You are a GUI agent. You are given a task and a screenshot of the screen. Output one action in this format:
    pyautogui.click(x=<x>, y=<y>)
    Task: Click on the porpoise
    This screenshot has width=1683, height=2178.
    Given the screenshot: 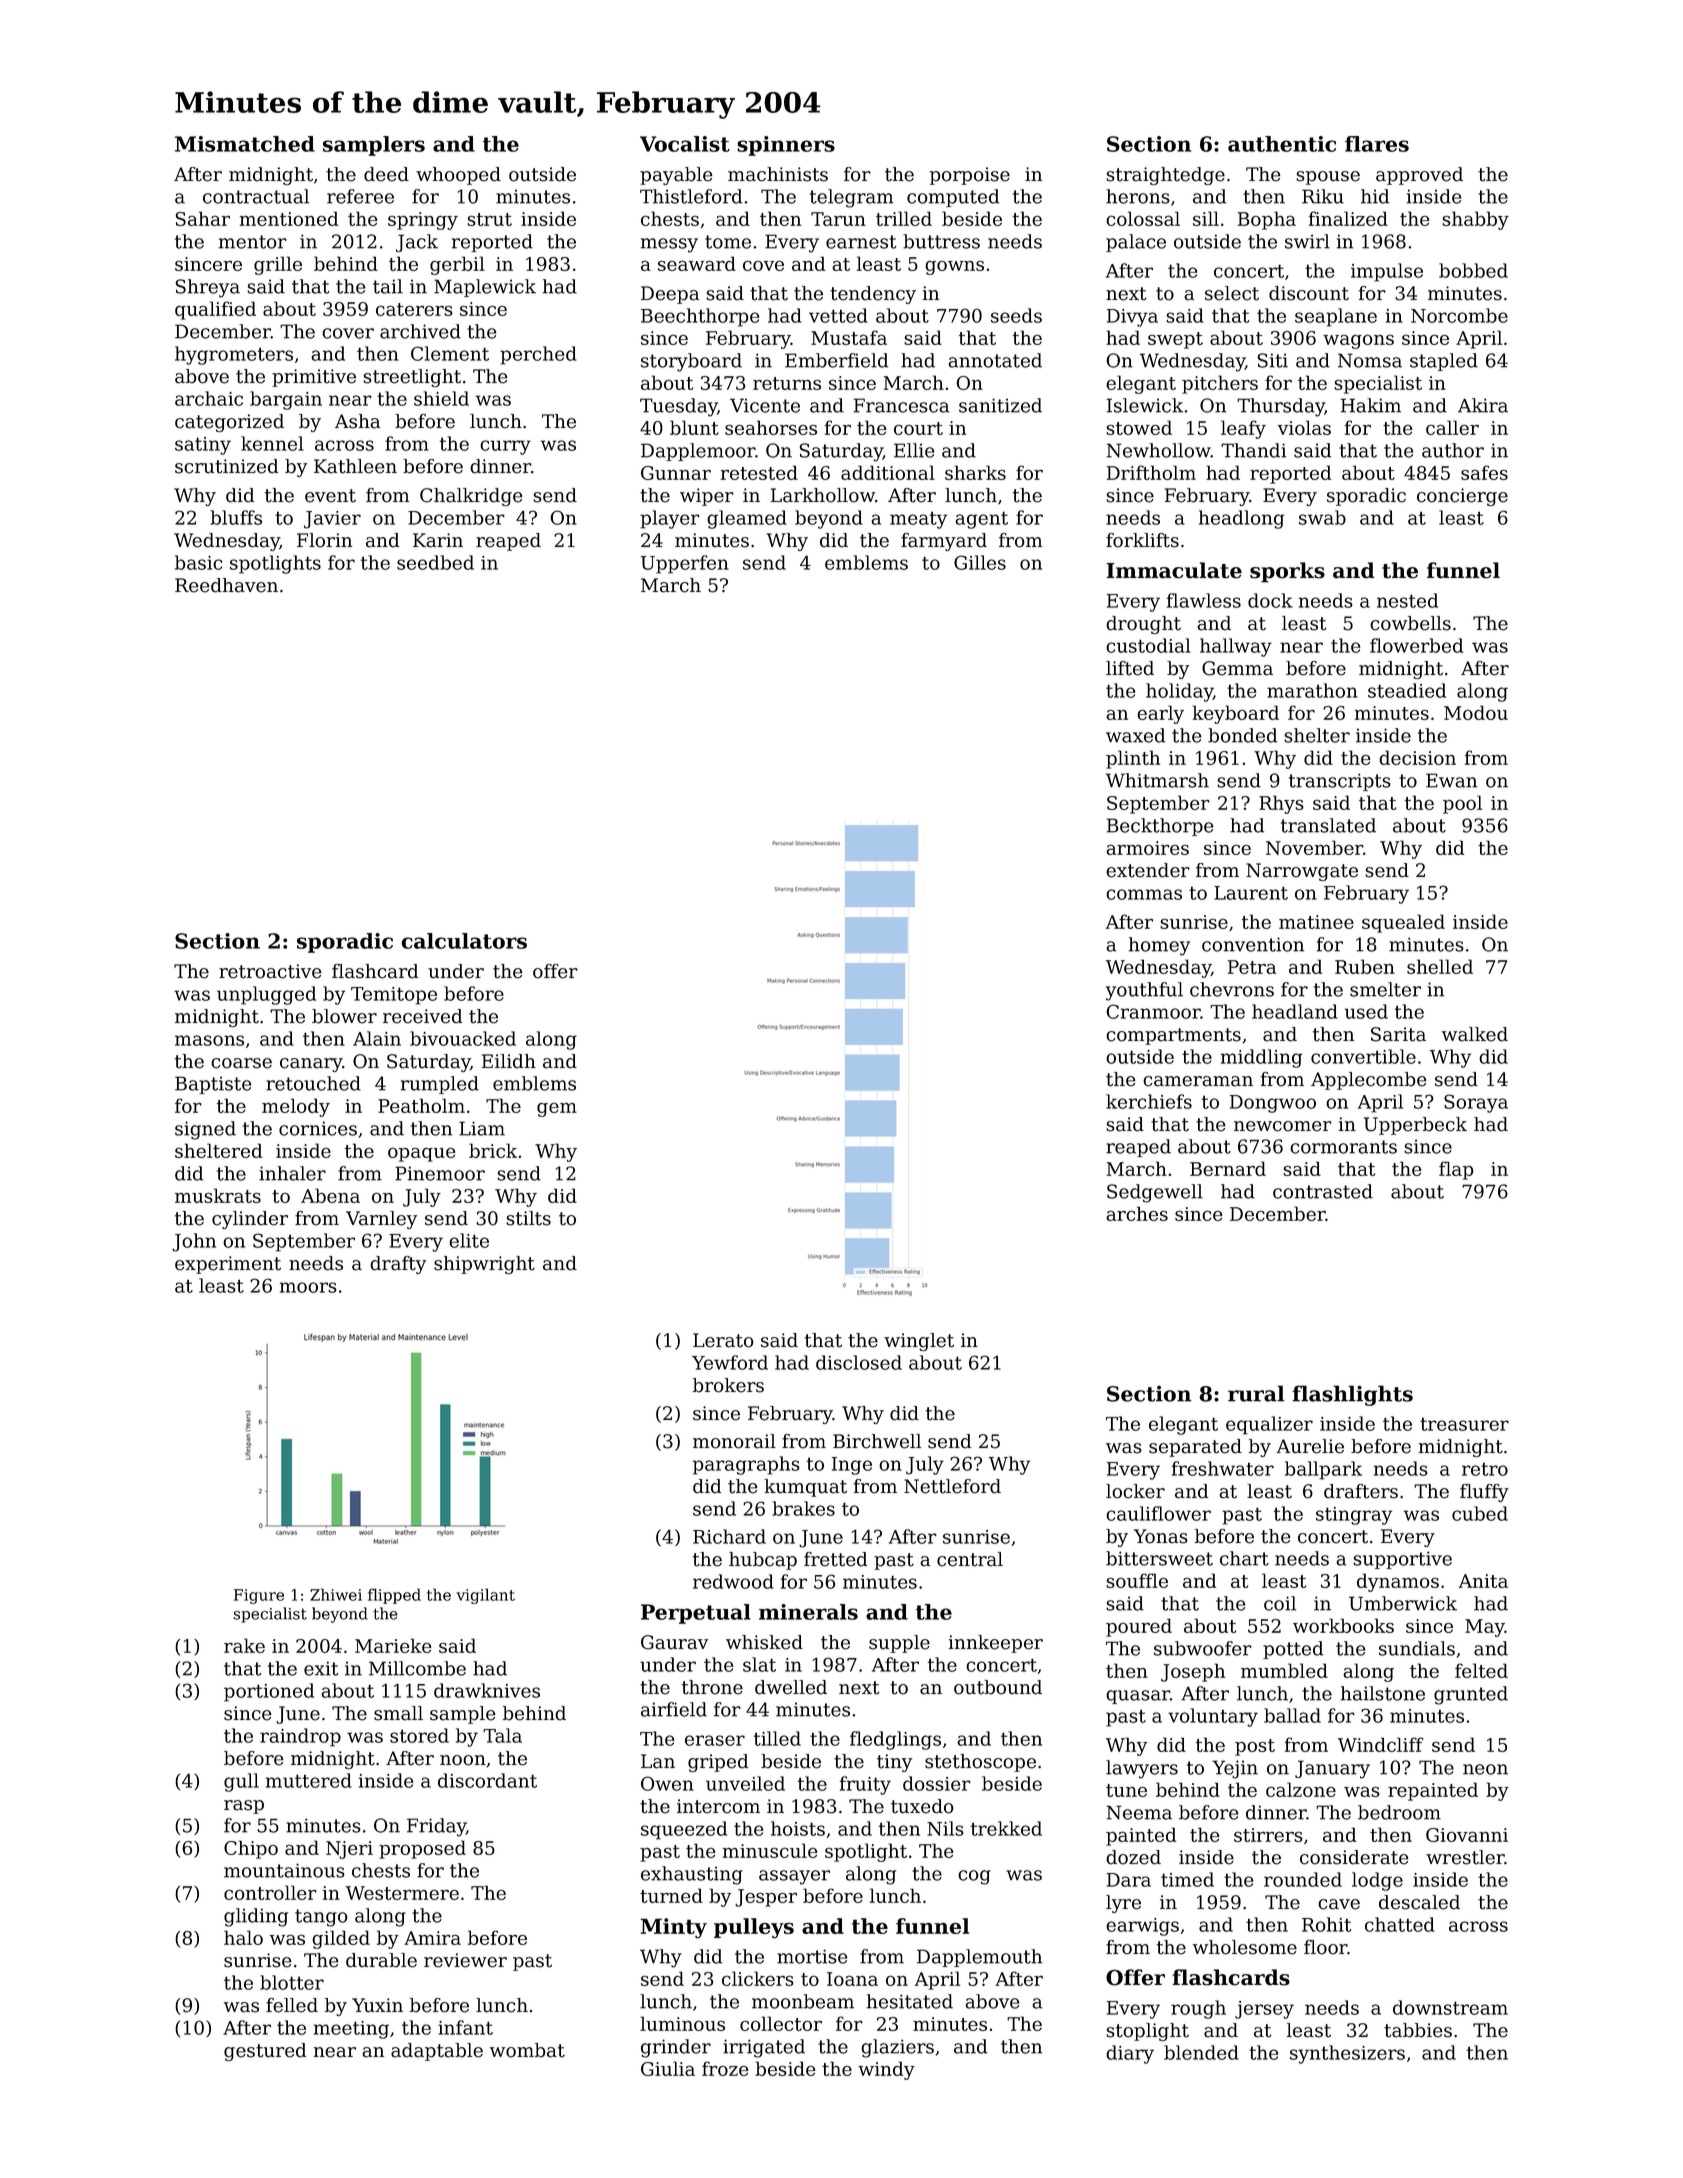 What is the action you would take?
    pyautogui.click(x=970, y=176)
